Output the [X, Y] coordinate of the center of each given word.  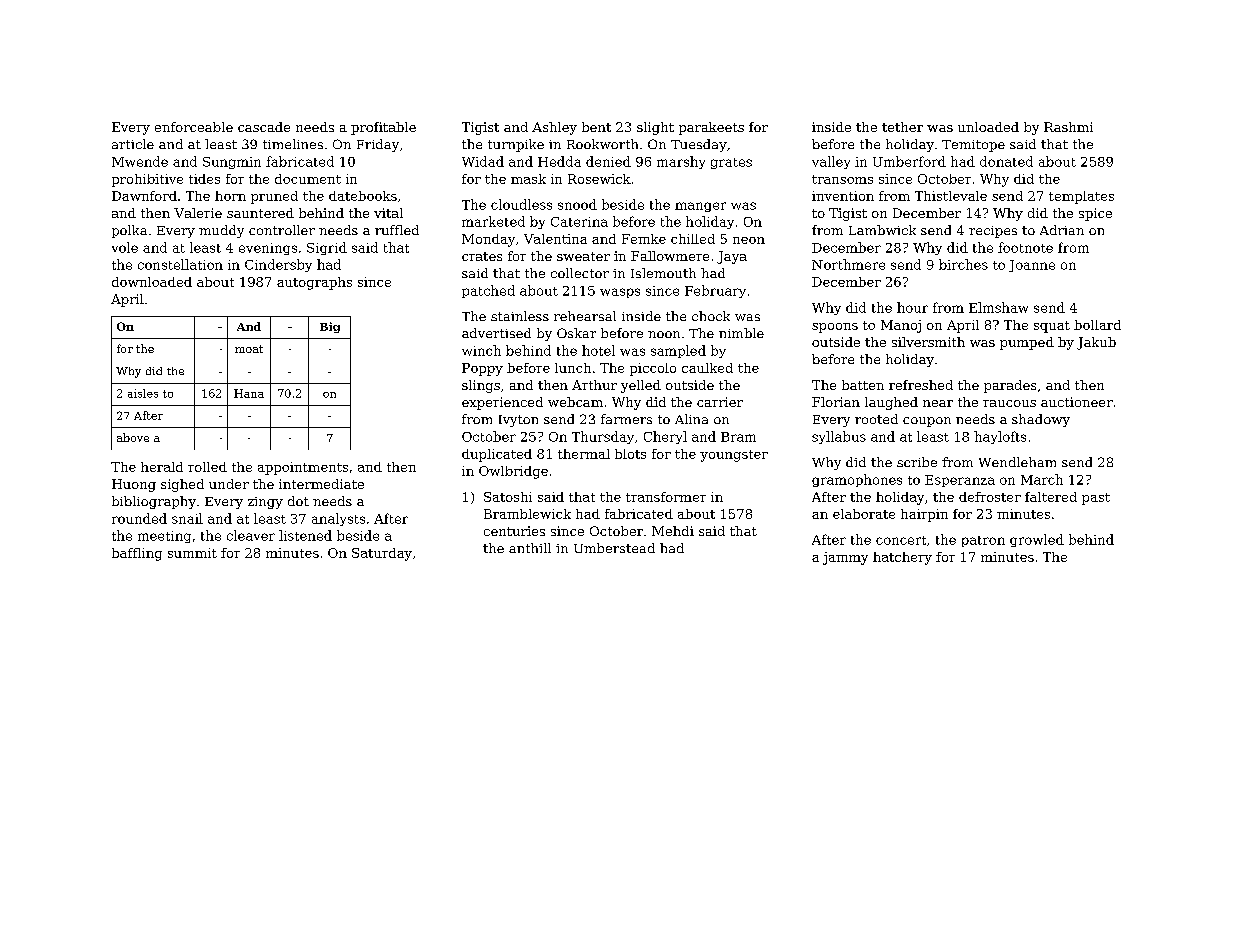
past [1096, 499]
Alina [691, 419]
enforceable [194, 127]
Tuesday [699, 145]
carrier [720, 402]
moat [249, 349]
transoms [842, 179]
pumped [1027, 343]
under [229, 484]
